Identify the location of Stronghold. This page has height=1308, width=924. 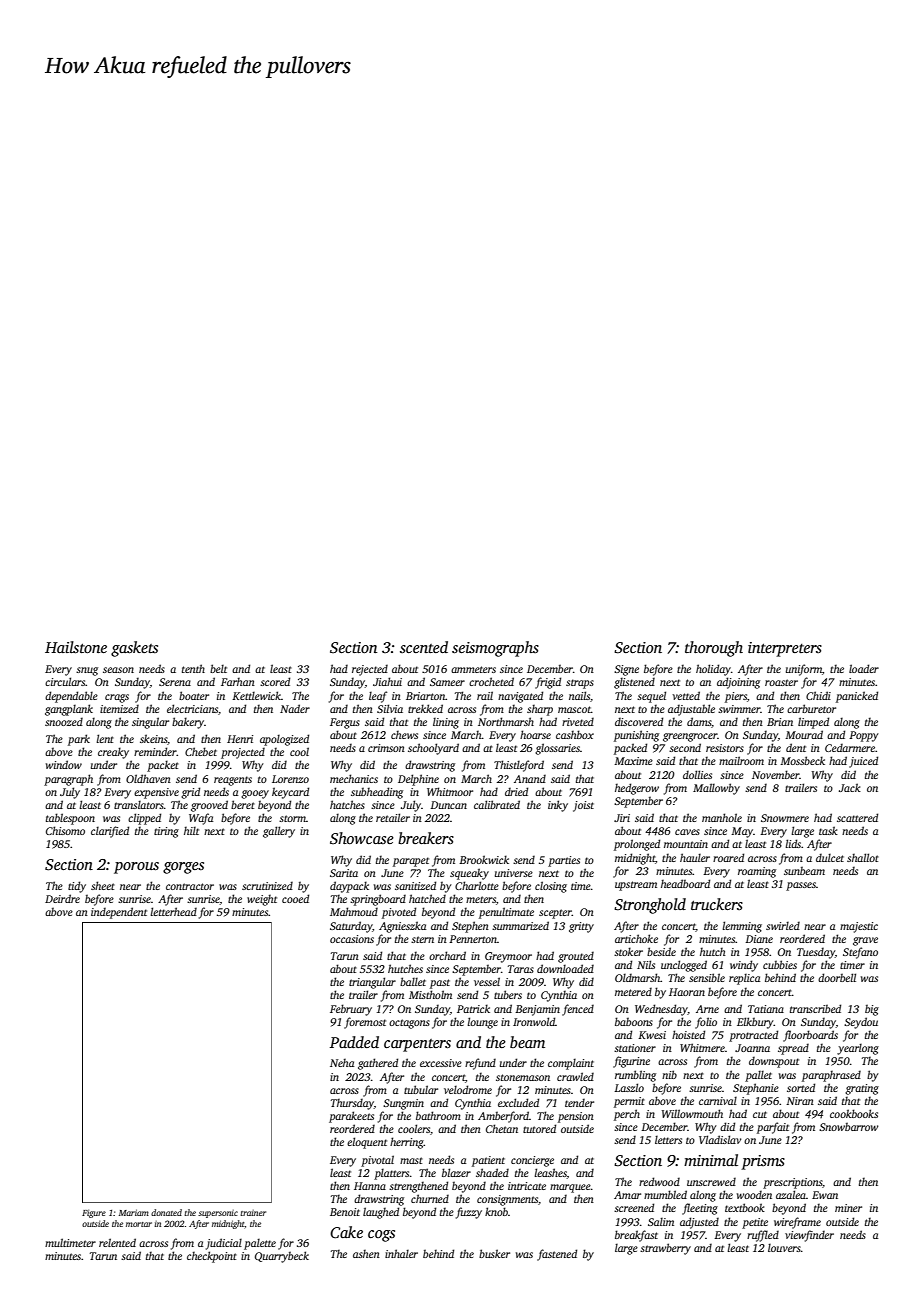
(650, 906).
